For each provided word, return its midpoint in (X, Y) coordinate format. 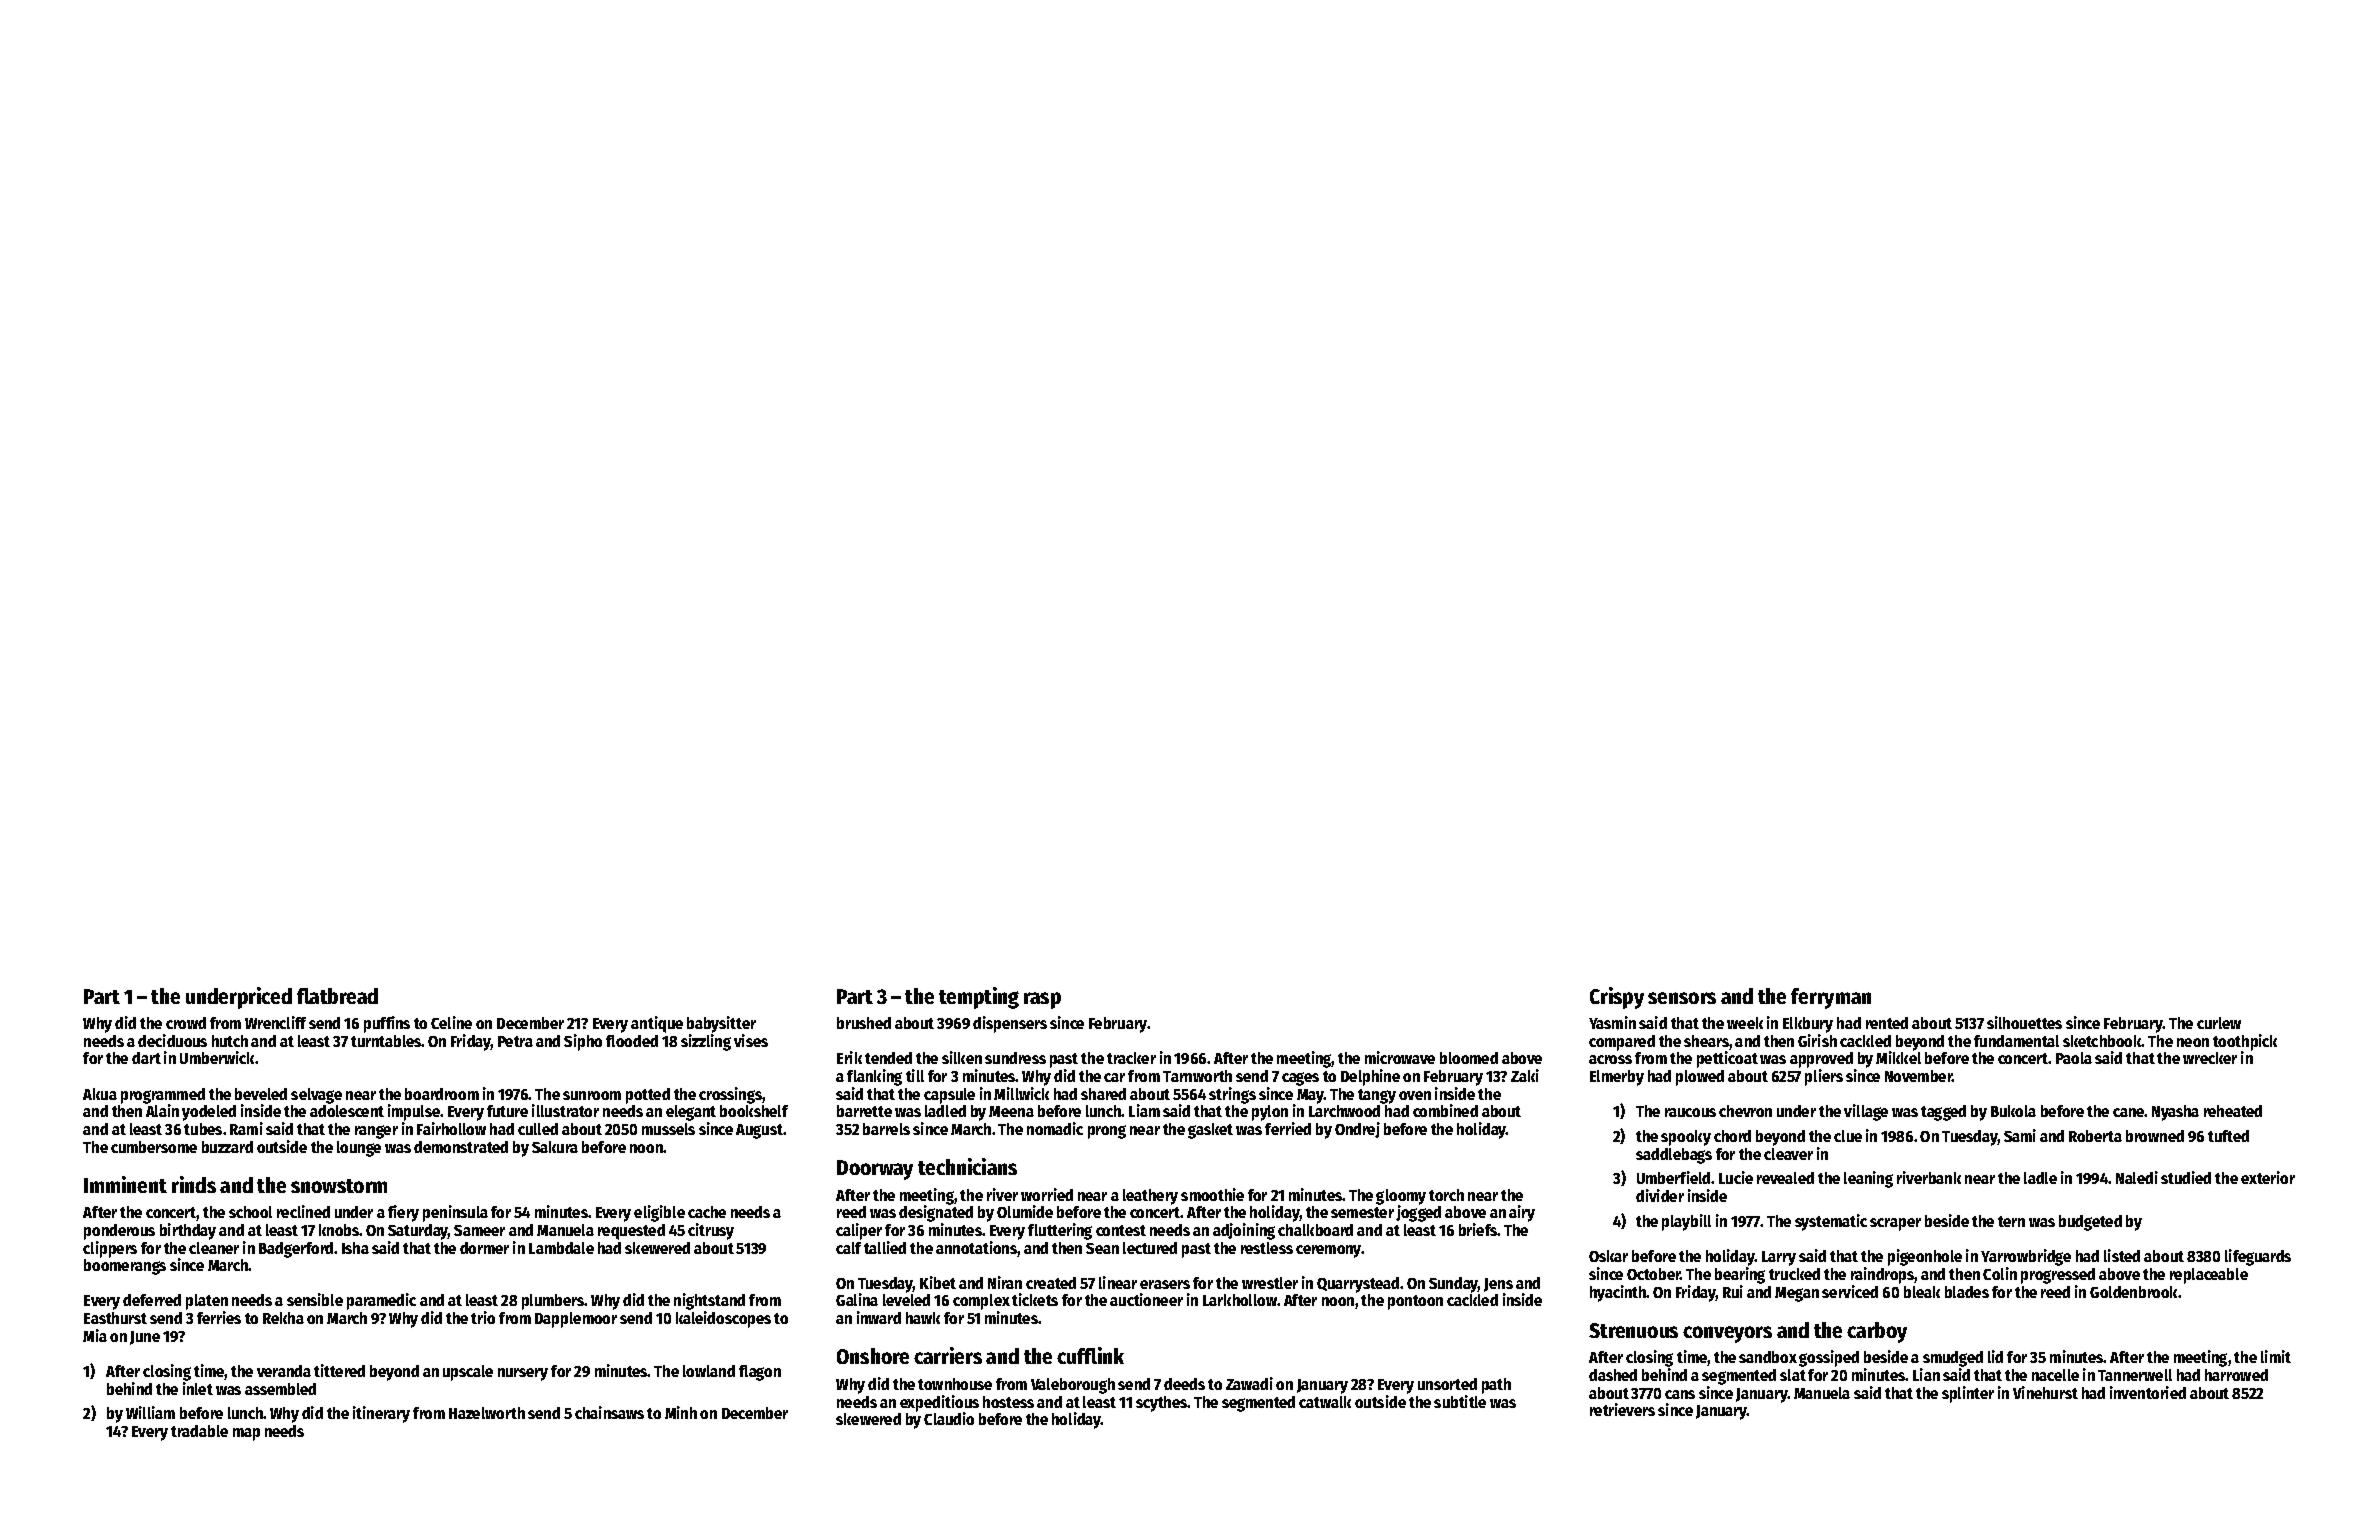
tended (888, 1058)
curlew (2219, 1023)
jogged (1418, 1213)
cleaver (1788, 1154)
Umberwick (217, 1057)
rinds (194, 1184)
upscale (468, 1373)
